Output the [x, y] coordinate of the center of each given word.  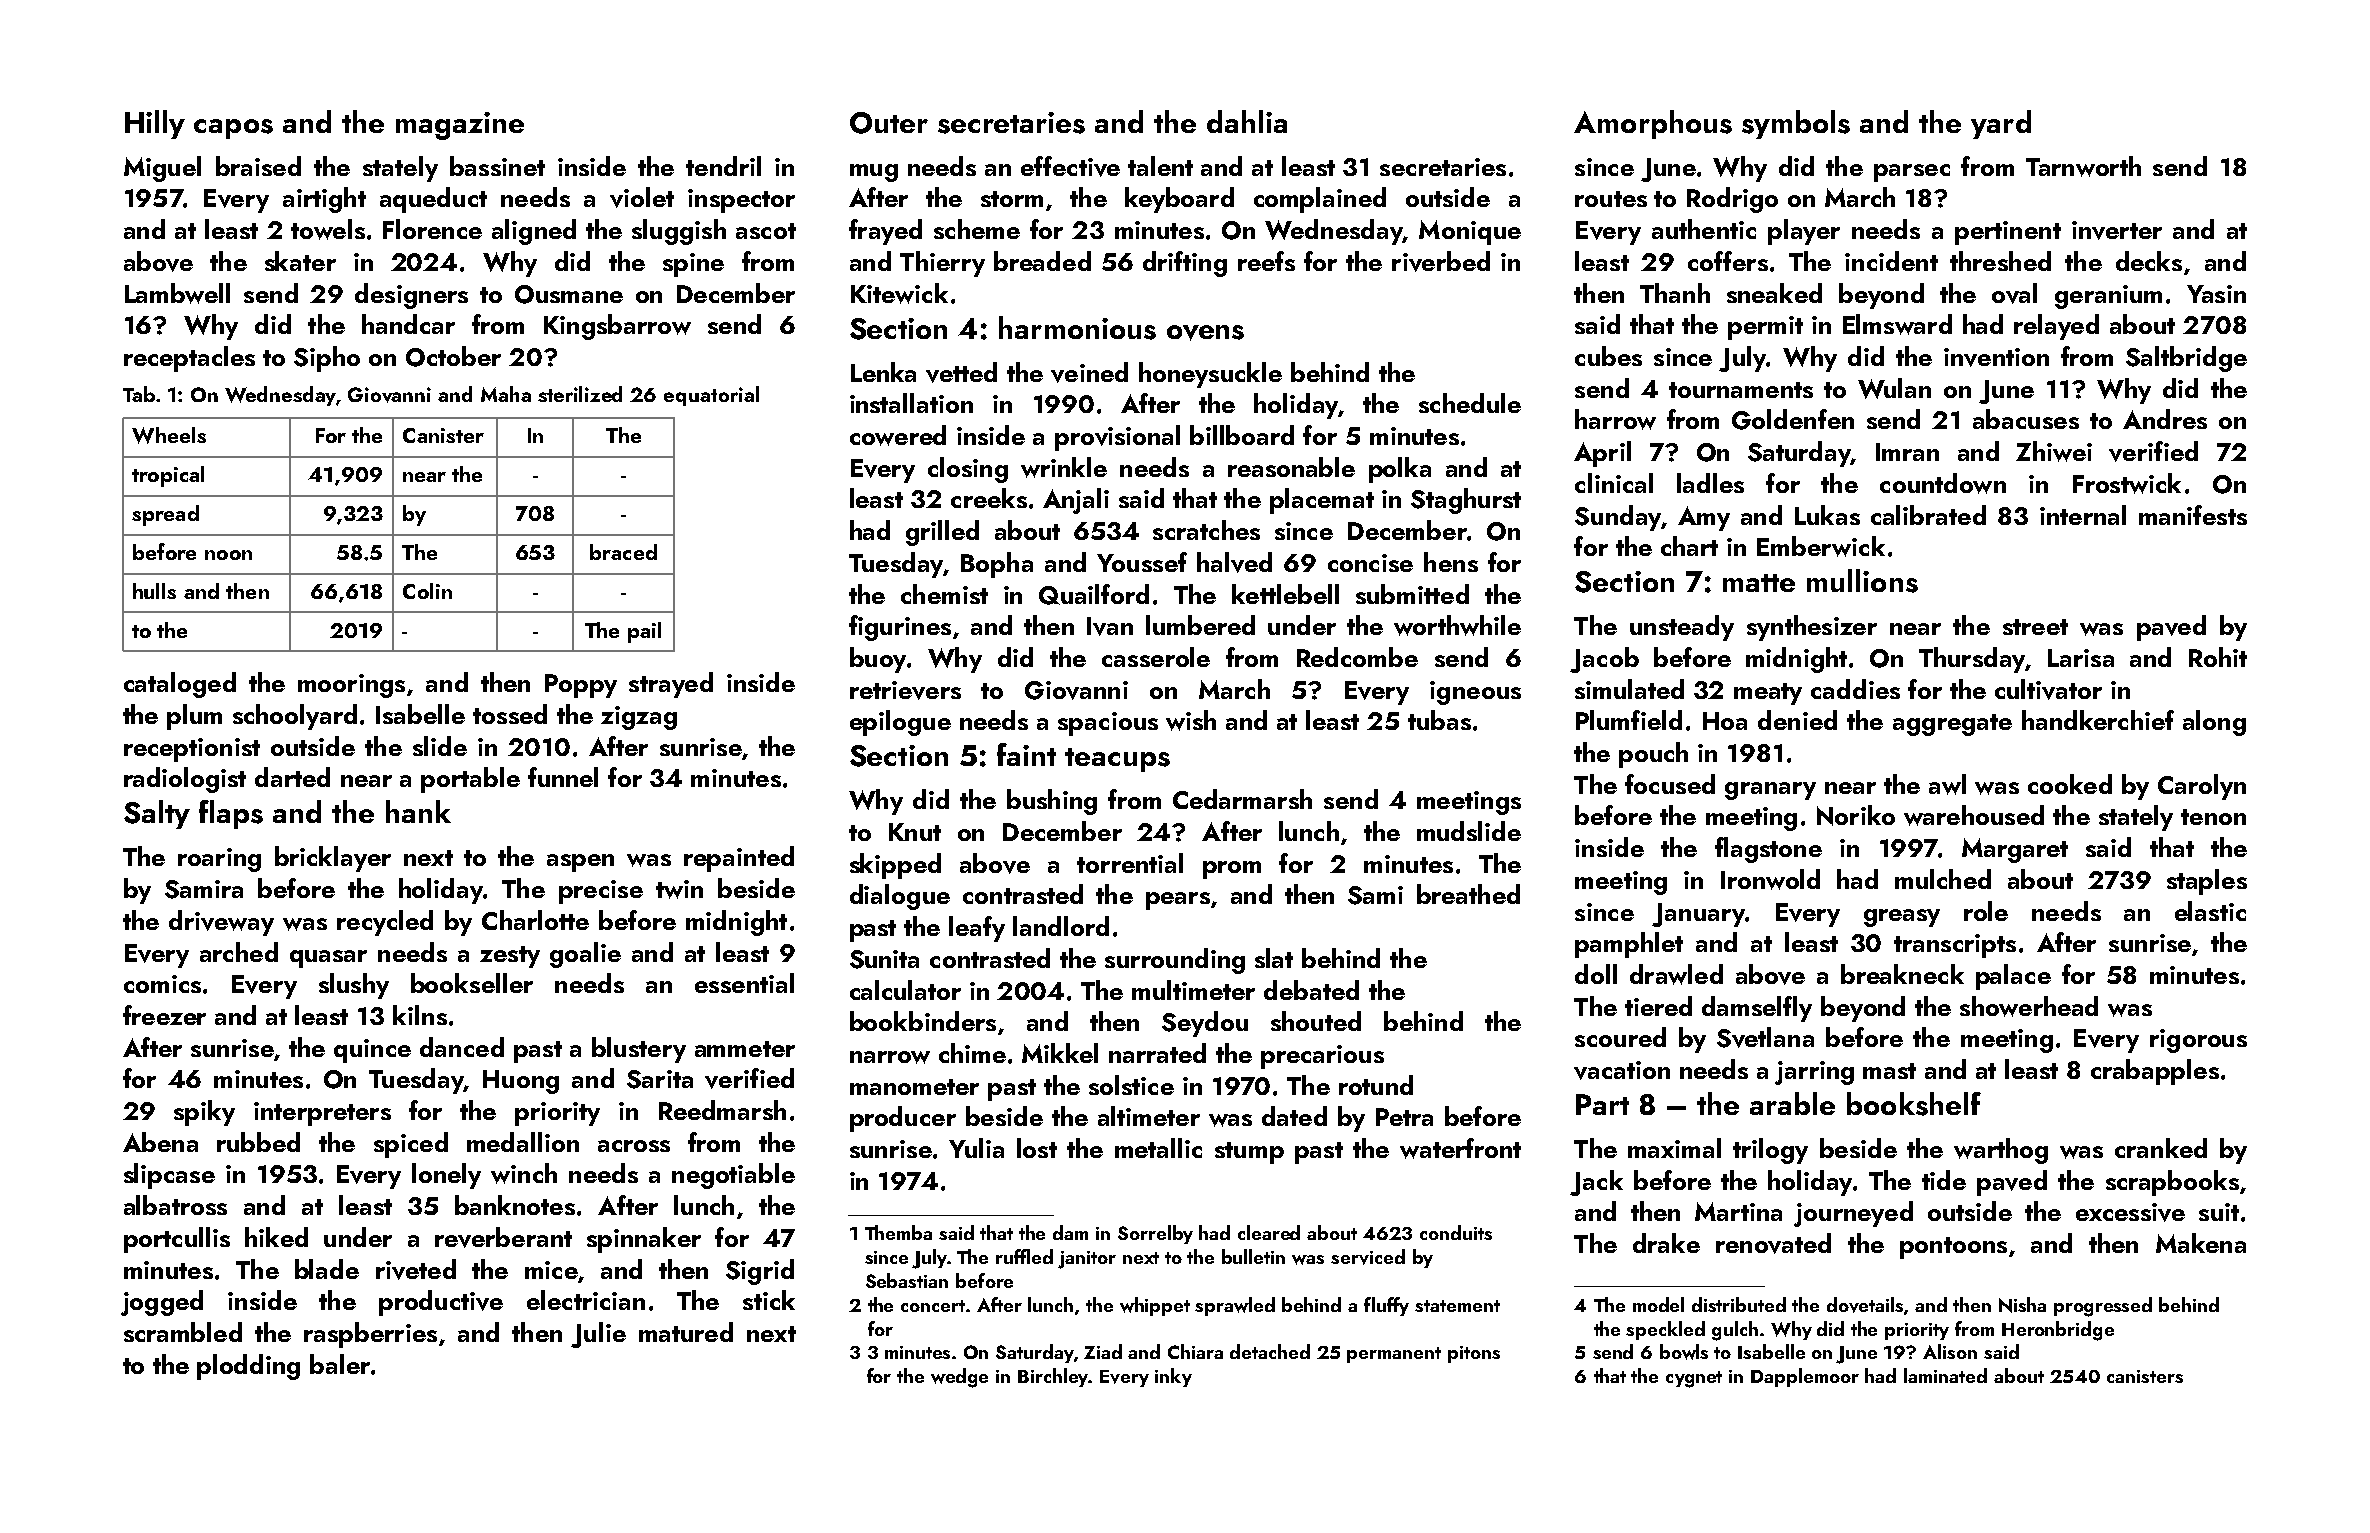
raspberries [370, 1335]
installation [911, 403]
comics [162, 984]
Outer [889, 123]
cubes [1608, 356]
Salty [157, 814]
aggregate [1952, 725]
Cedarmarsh [1242, 799]
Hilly [155, 124]
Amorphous [1653, 124]
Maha [506, 394]
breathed [1468, 894]
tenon [2213, 817]
